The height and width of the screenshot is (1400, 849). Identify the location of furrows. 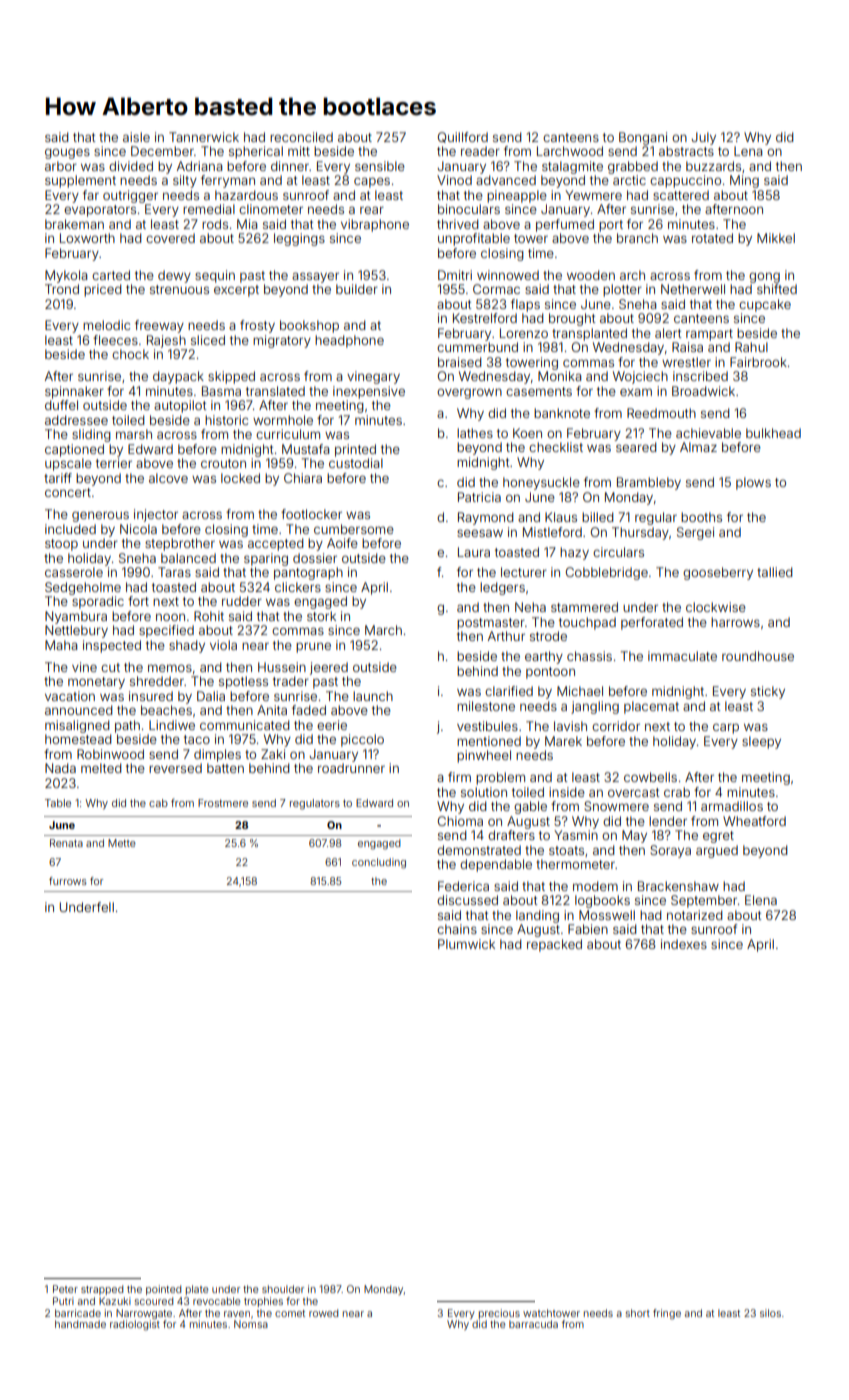
(68, 881).
